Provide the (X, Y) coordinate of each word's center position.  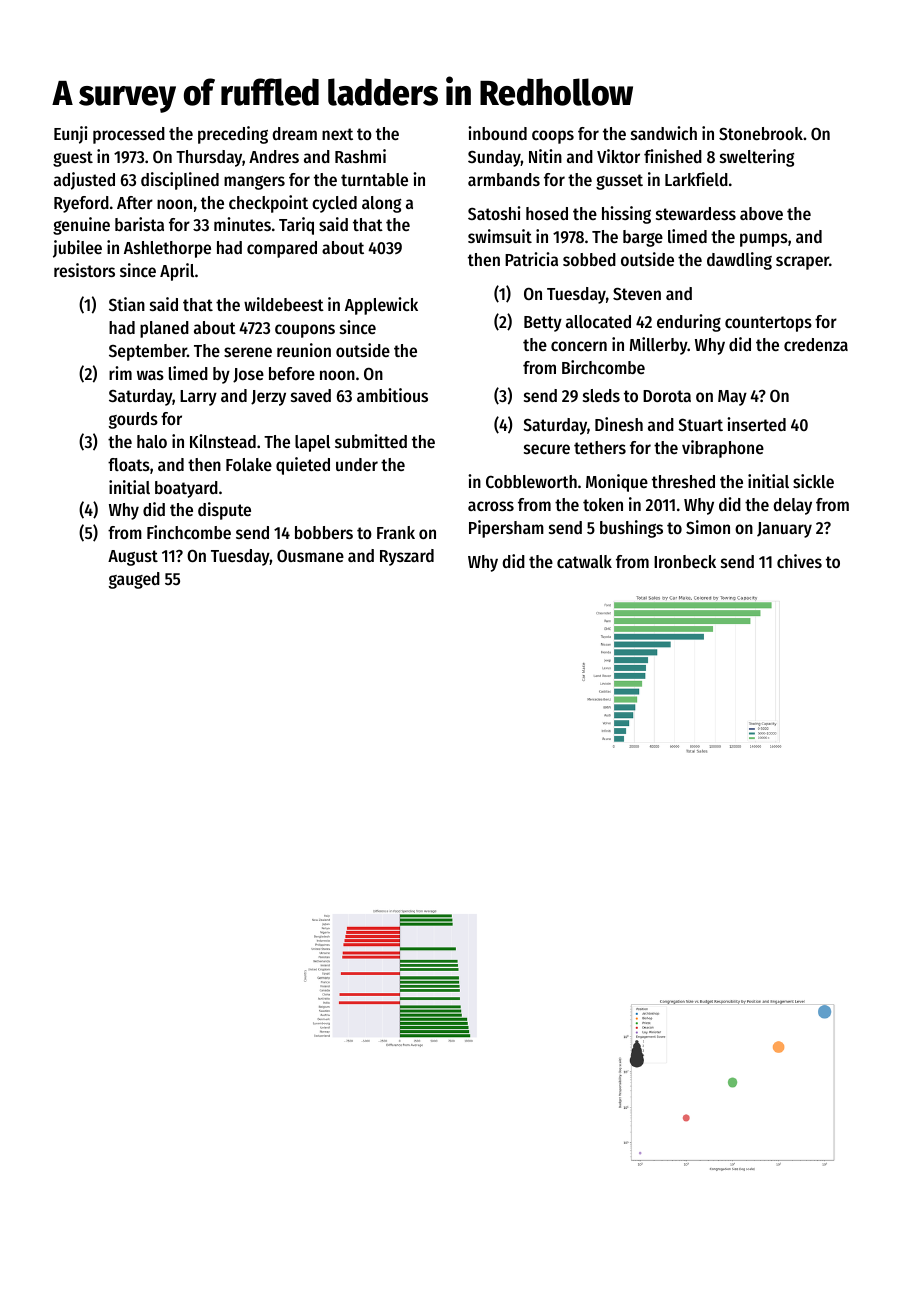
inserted (756, 424)
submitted (371, 441)
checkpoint (268, 204)
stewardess (696, 213)
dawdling (739, 261)
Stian (127, 304)
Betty (543, 324)
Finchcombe (189, 532)
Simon (708, 527)
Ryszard (407, 557)
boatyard (186, 489)
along (381, 204)
